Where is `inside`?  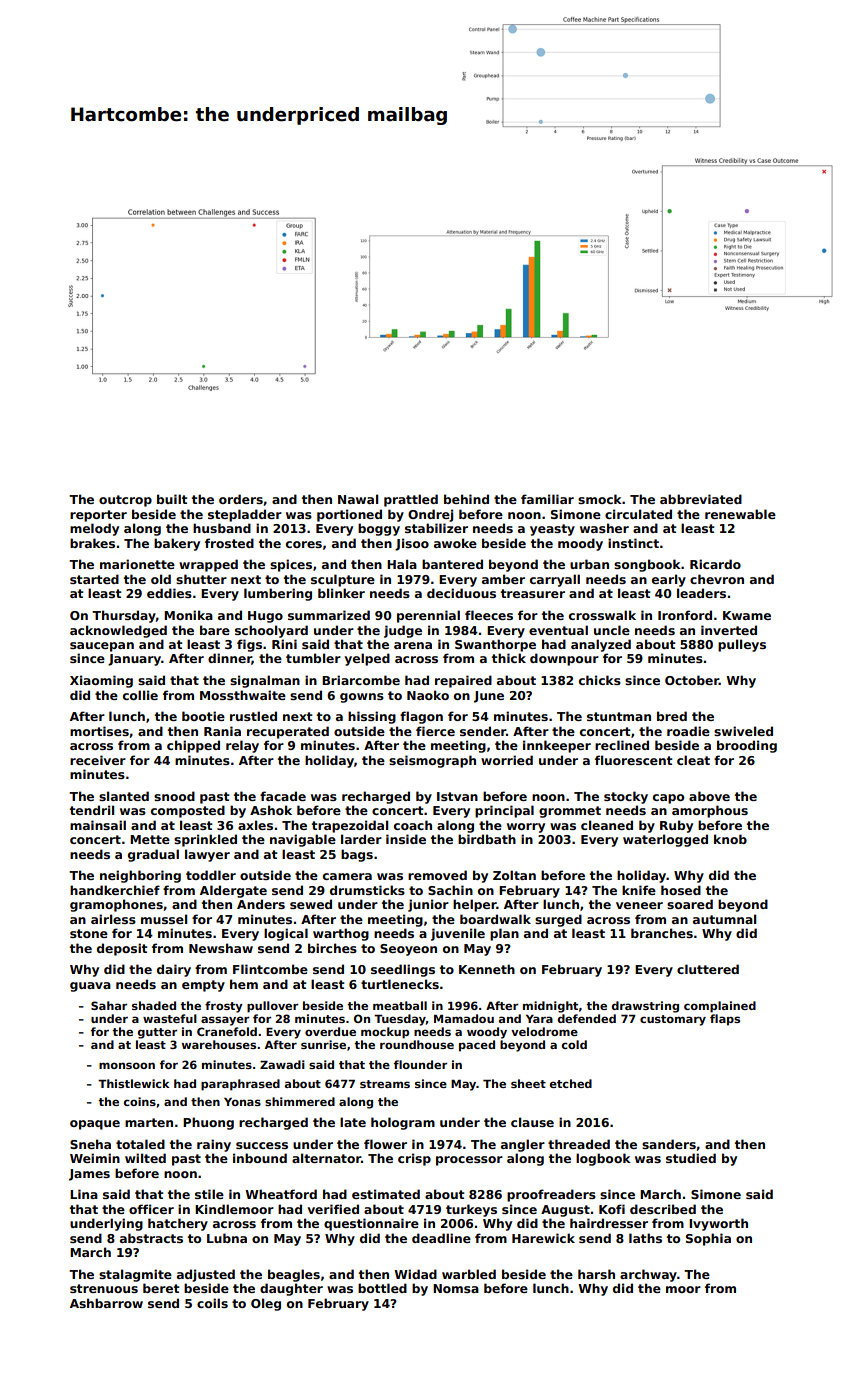
inside is located at coordinates (406, 839).
